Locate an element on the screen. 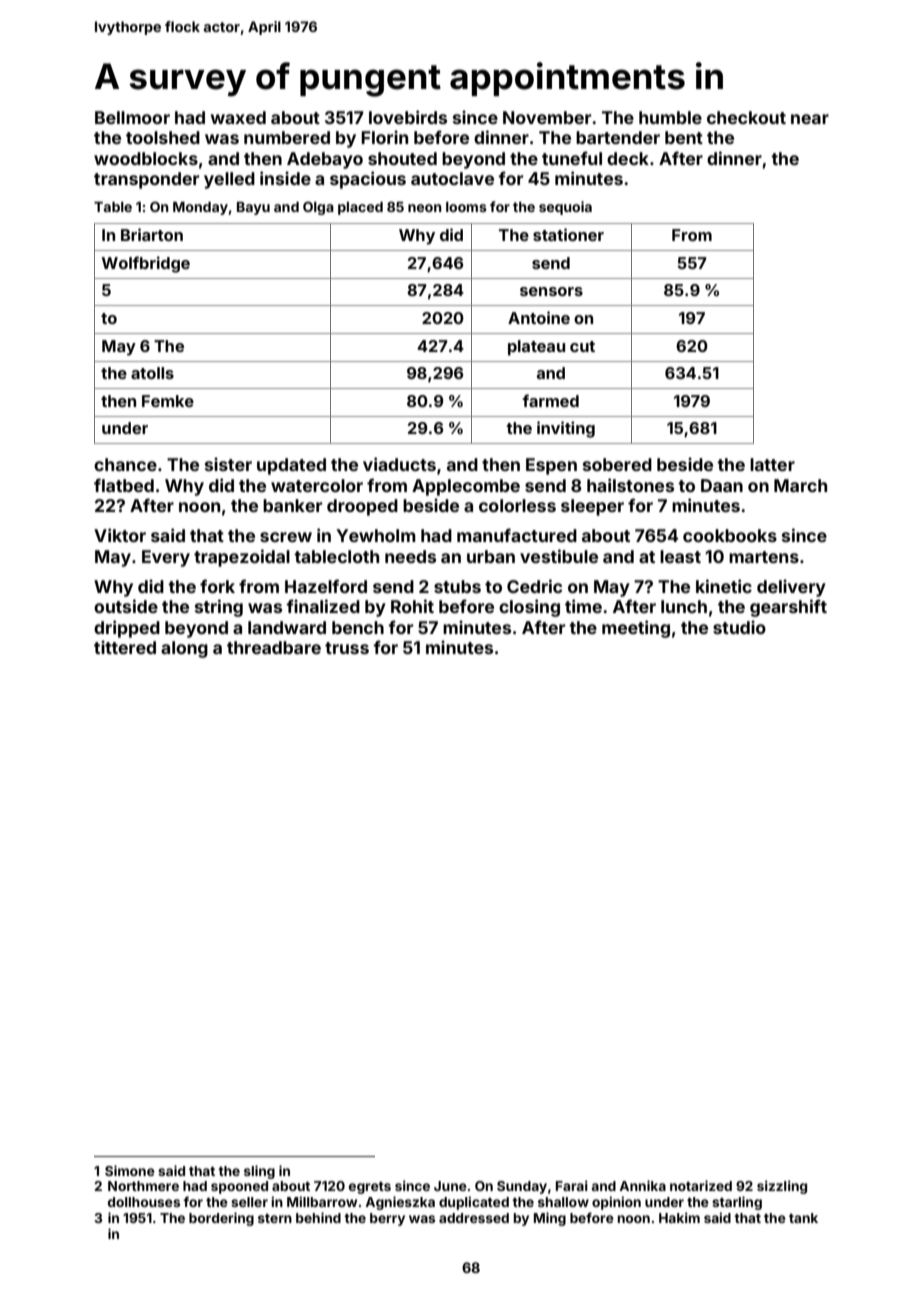  neon is located at coordinates (425, 208).
